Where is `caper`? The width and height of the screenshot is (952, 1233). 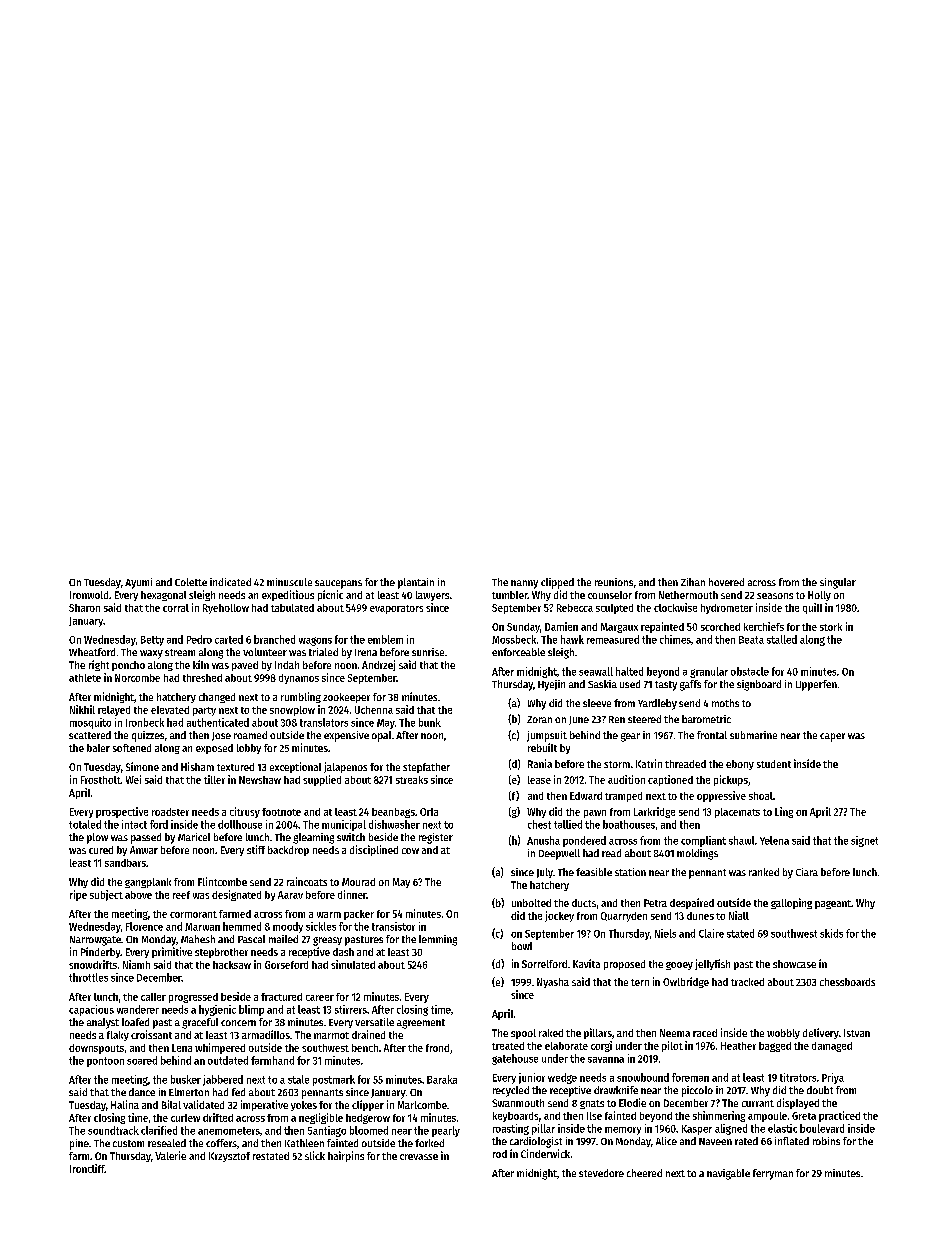 caper is located at coordinates (832, 737).
